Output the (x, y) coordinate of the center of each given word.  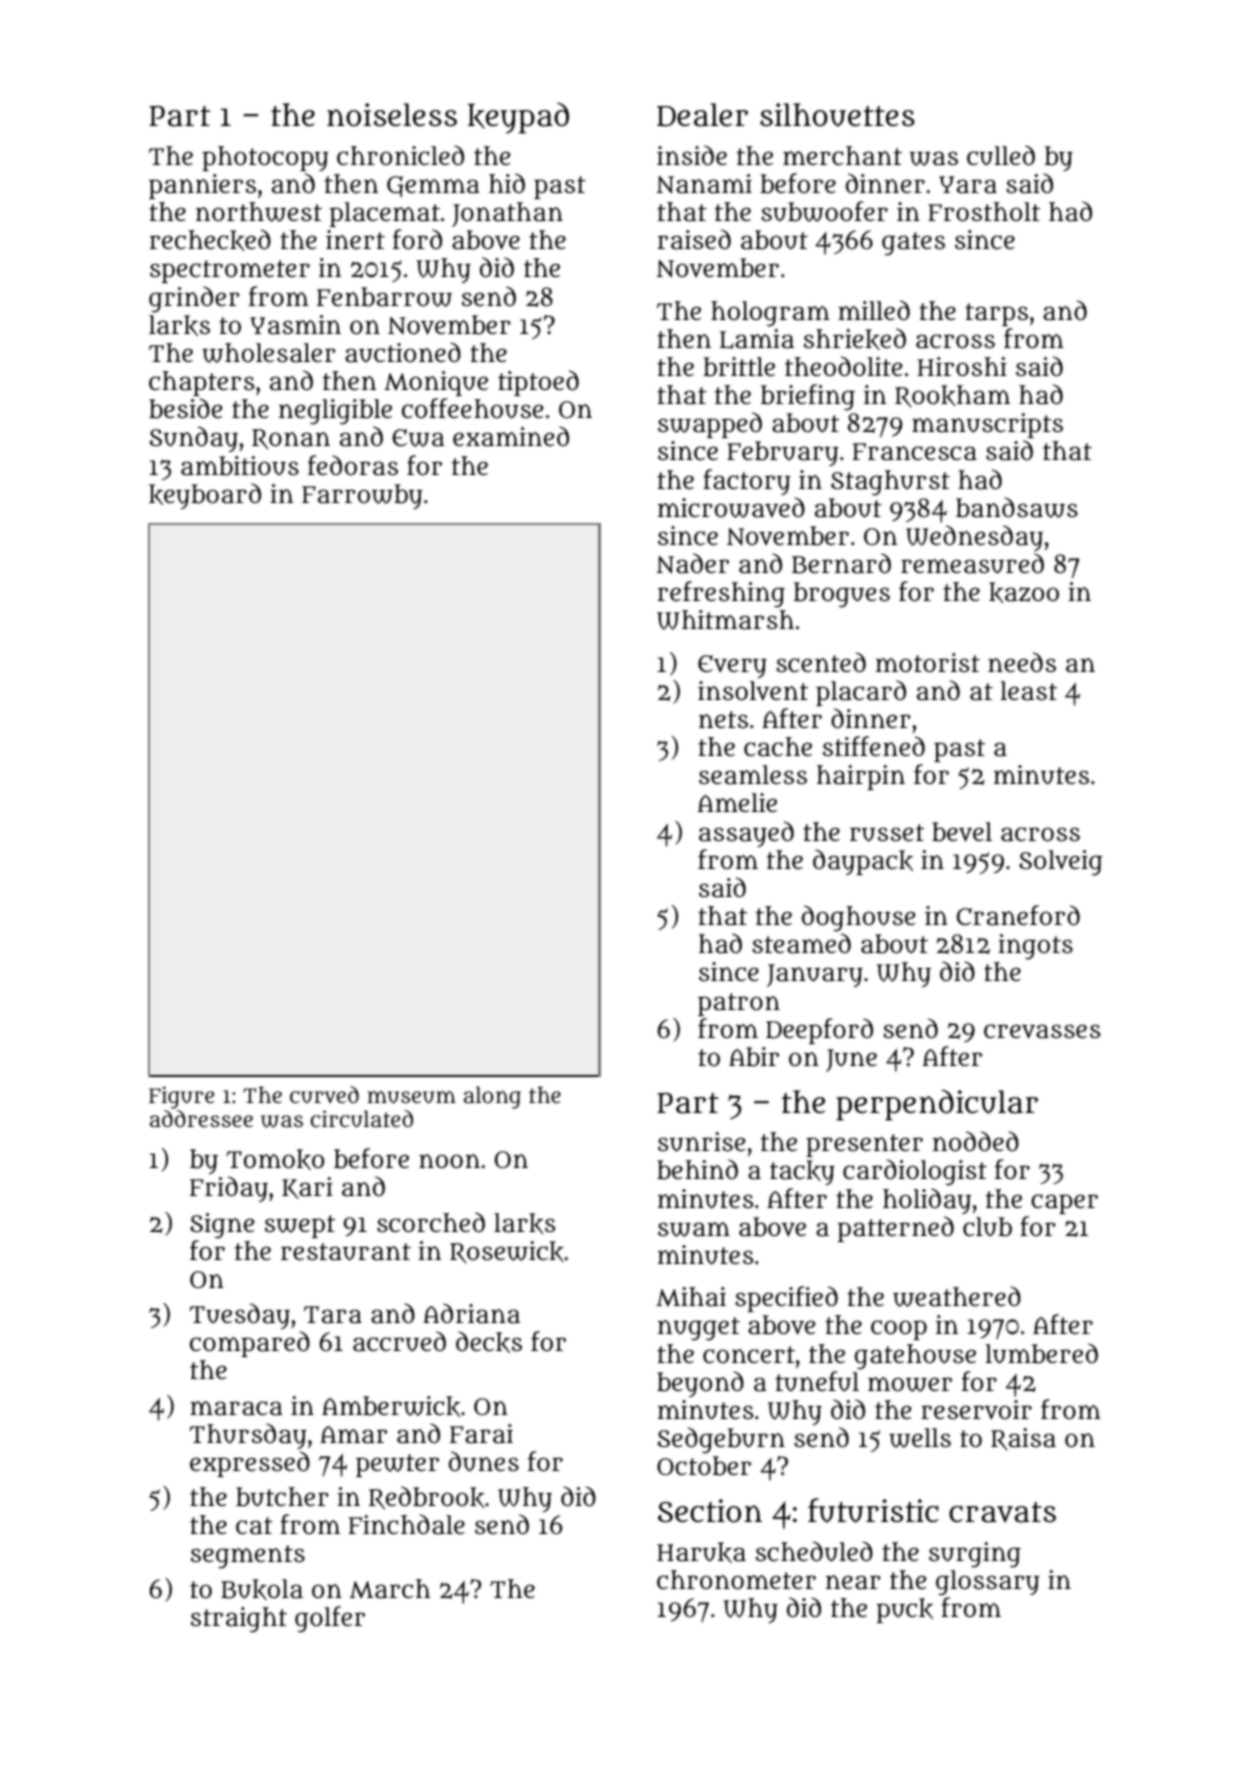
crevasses (1042, 1031)
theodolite (843, 366)
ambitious (240, 466)
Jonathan (507, 214)
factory (747, 482)
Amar (353, 1435)
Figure (181, 1097)
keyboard (205, 496)
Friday (229, 1189)
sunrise (701, 1142)
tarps (996, 314)
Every (732, 666)
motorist (928, 662)
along (492, 1097)
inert (355, 239)
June (851, 1060)
